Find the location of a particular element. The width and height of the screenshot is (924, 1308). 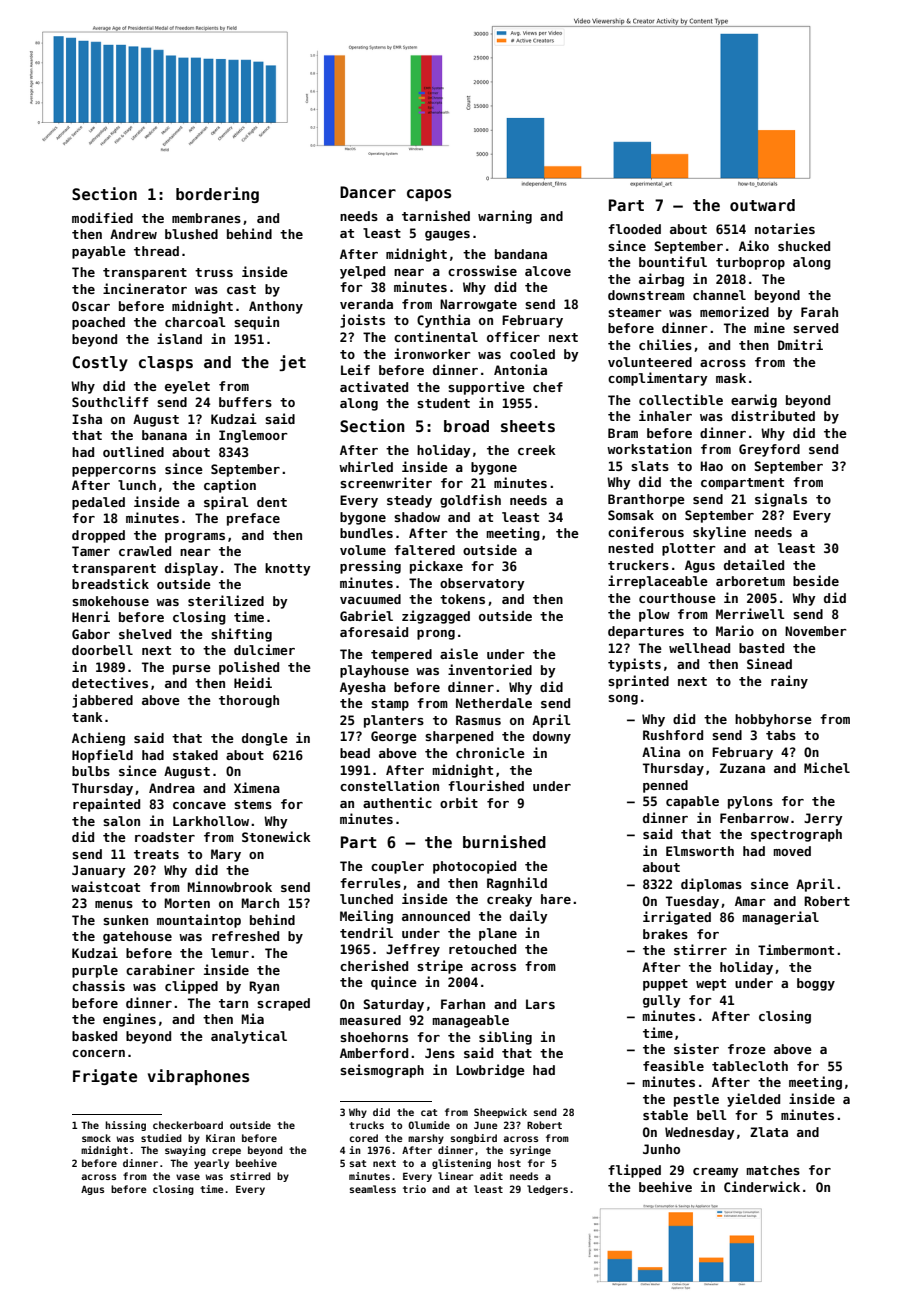

Ximena is located at coordinates (257, 787).
